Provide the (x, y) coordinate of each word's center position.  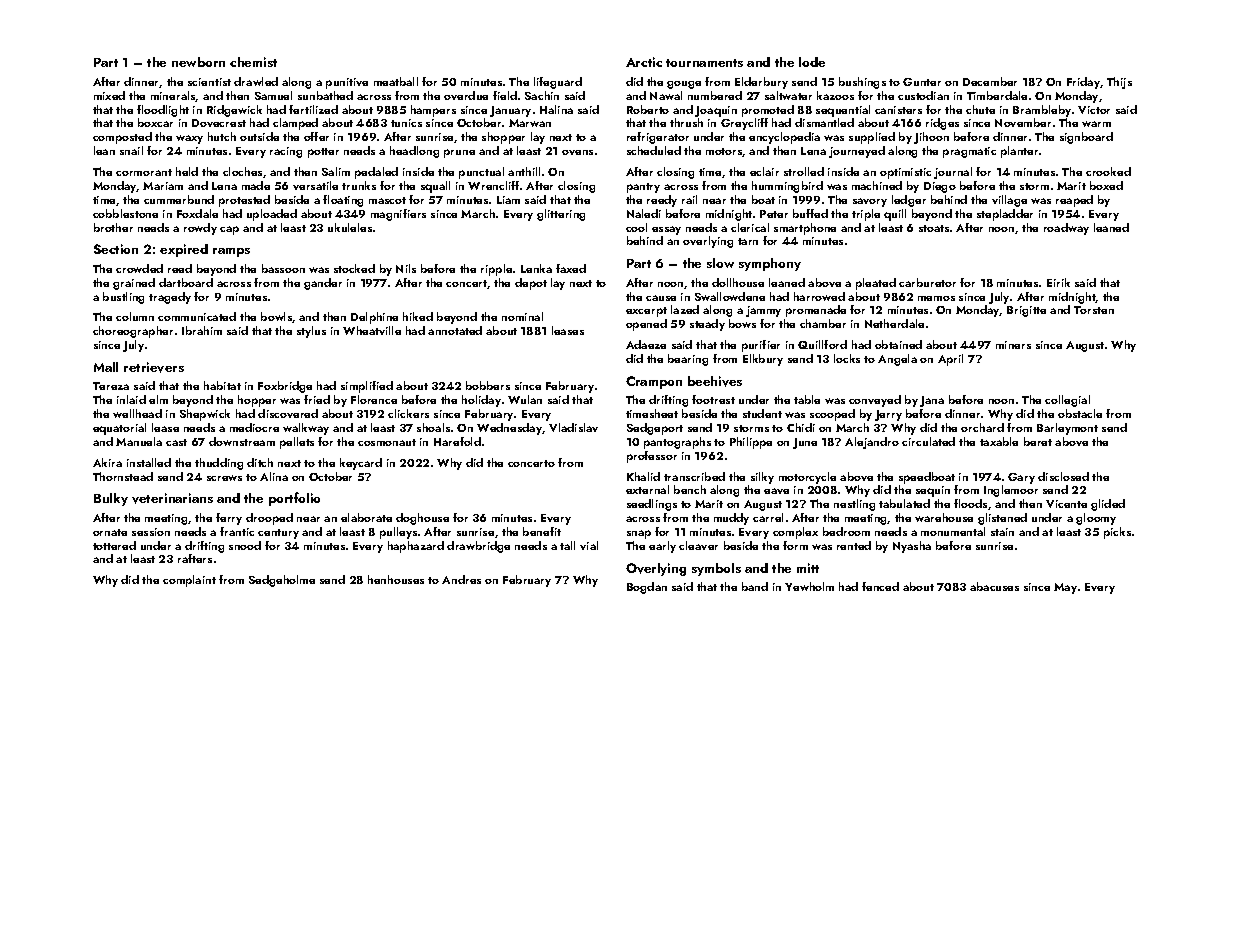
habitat (222, 385)
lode (812, 62)
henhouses (396, 579)
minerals (173, 96)
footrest (713, 399)
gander (323, 284)
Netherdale (894, 323)
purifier (761, 346)
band (755, 586)
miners (1013, 345)
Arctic (644, 62)
